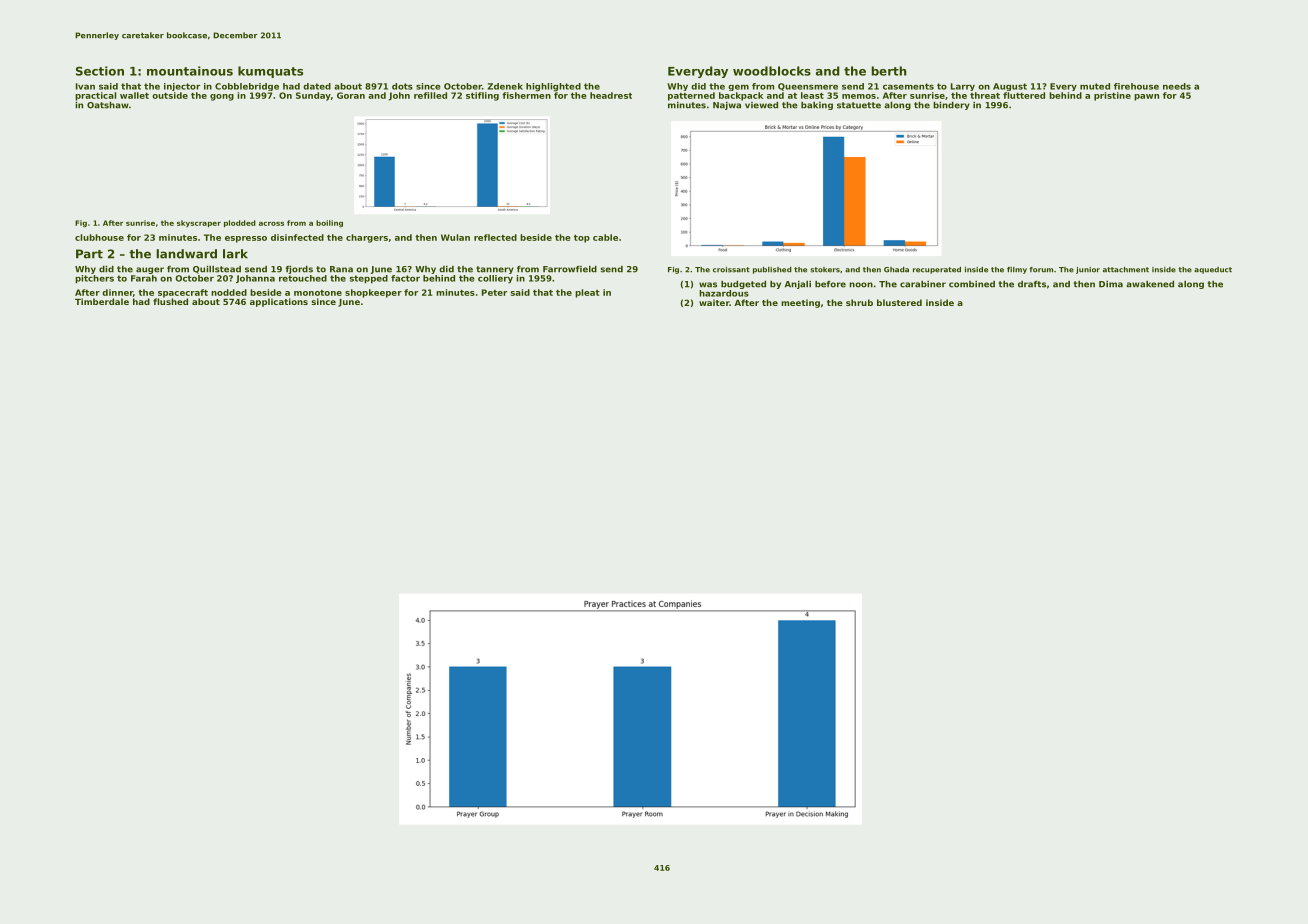 The height and width of the page is (924, 1308). I want to click on Najwa, so click(727, 106).
